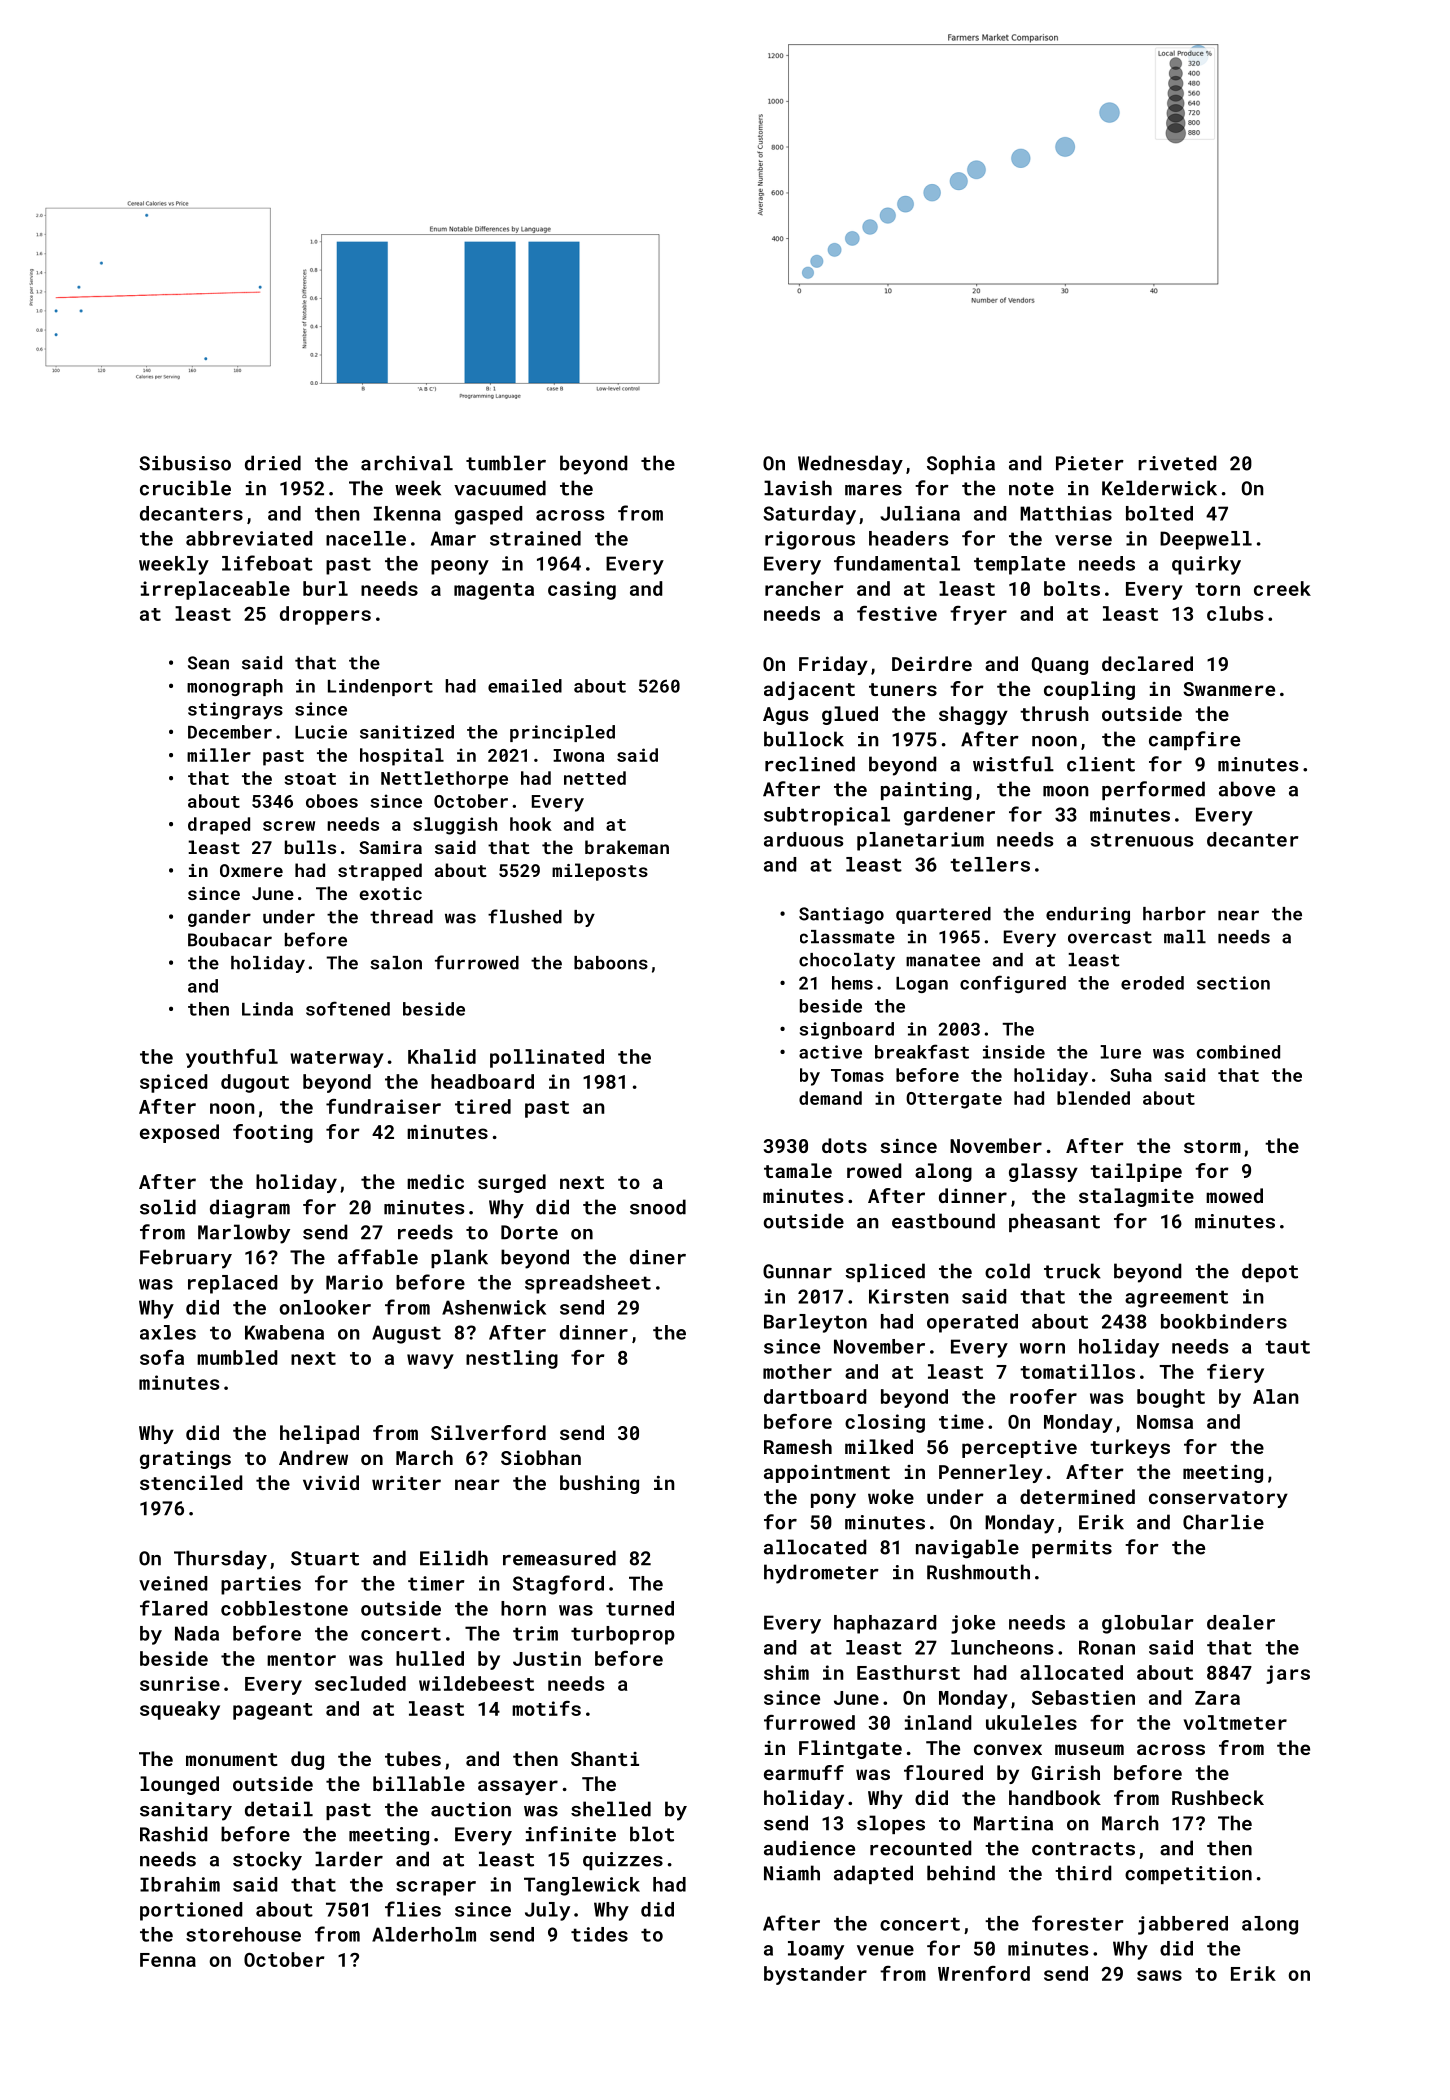 This screenshot has height=2100, width=1450. Describe the element at coordinates (1177, 463) in the screenshot. I see `riveted` at that location.
